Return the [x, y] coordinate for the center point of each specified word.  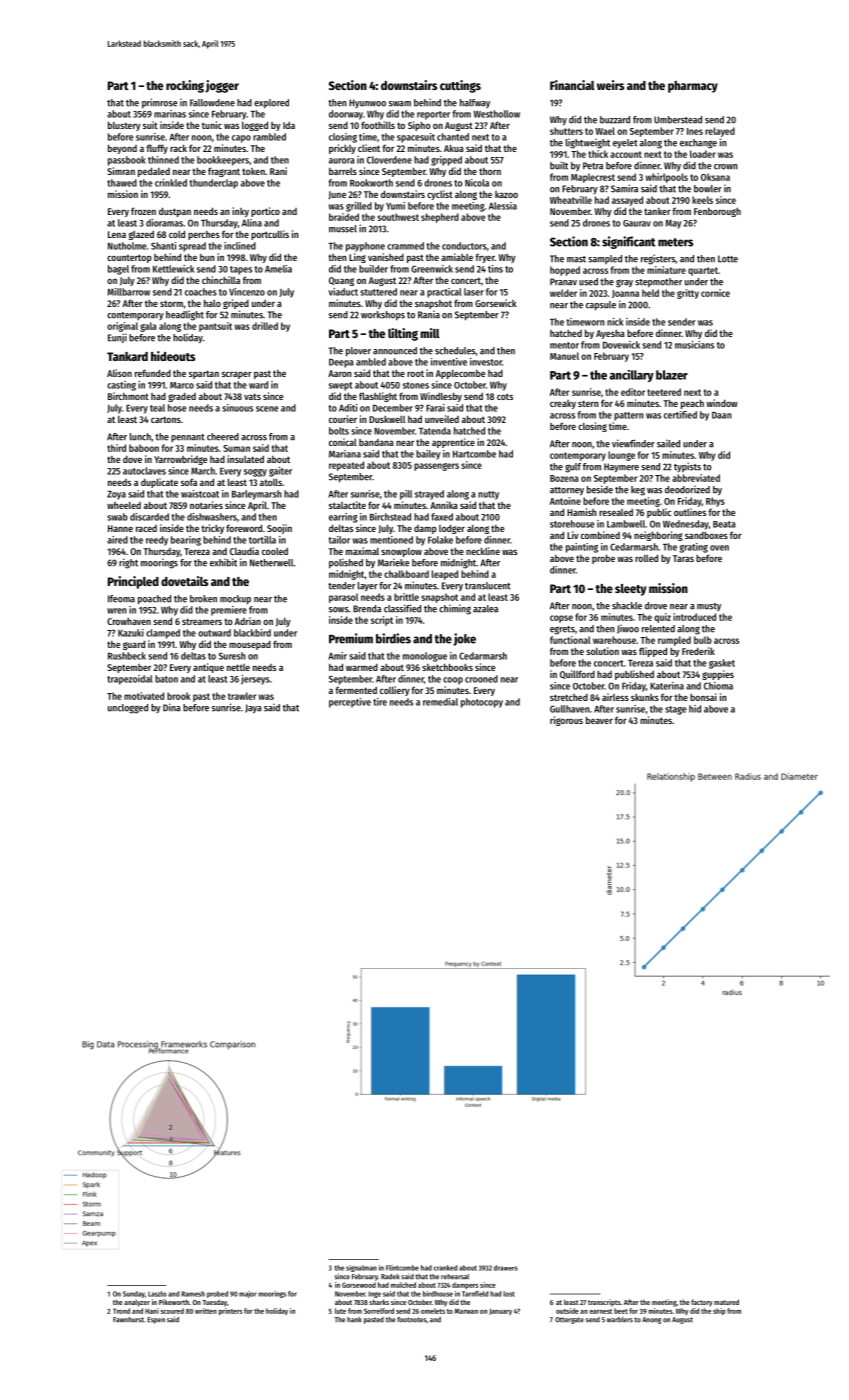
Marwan [466, 1311]
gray [624, 283]
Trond [121, 1311]
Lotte [728, 259]
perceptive [350, 703]
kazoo [506, 194]
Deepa [341, 363]
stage [676, 710]
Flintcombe [402, 1268]
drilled [265, 326]
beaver [599, 720]
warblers [620, 1320]
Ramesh [193, 1294]
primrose [160, 103]
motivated [144, 696]
